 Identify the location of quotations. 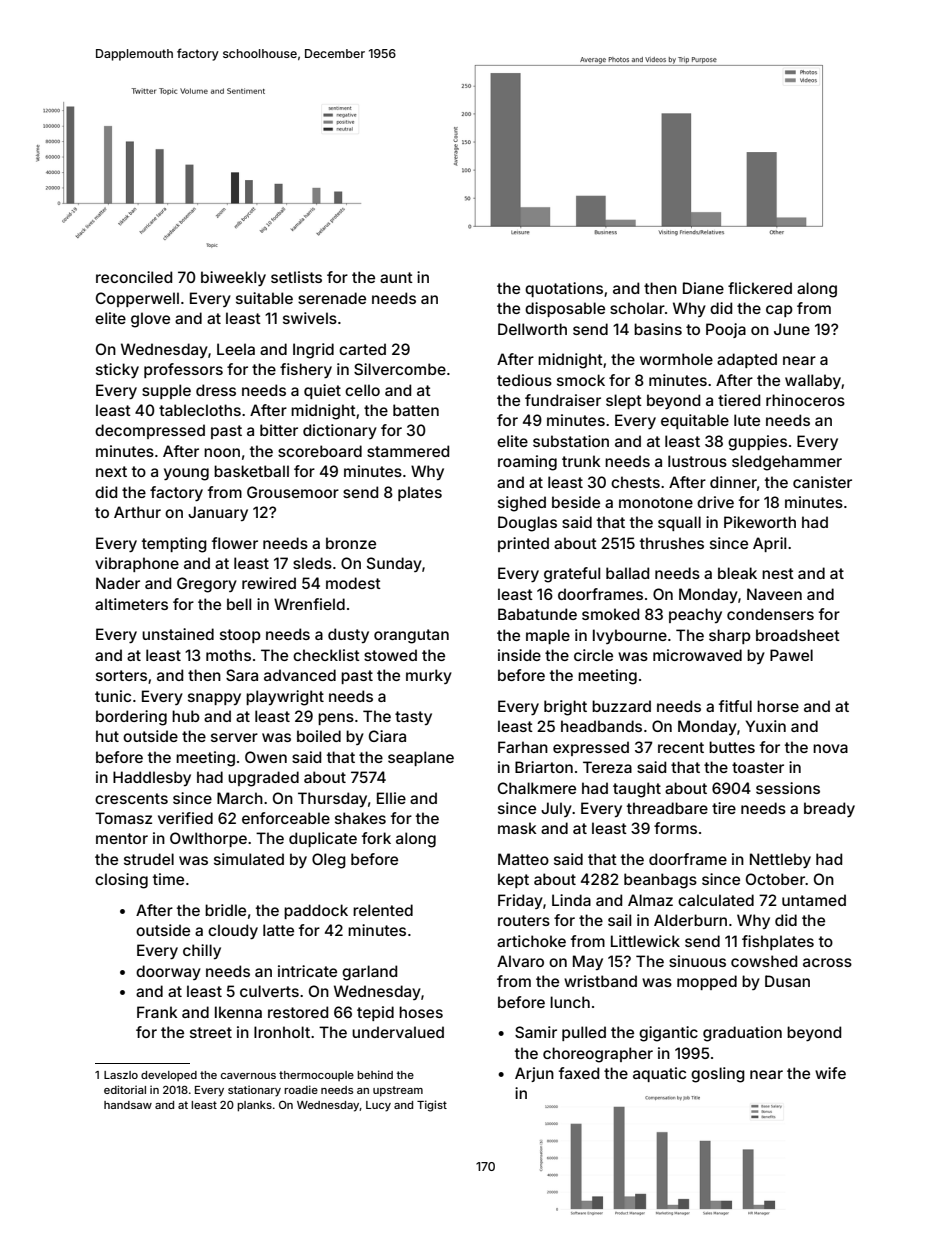
(564, 289).
